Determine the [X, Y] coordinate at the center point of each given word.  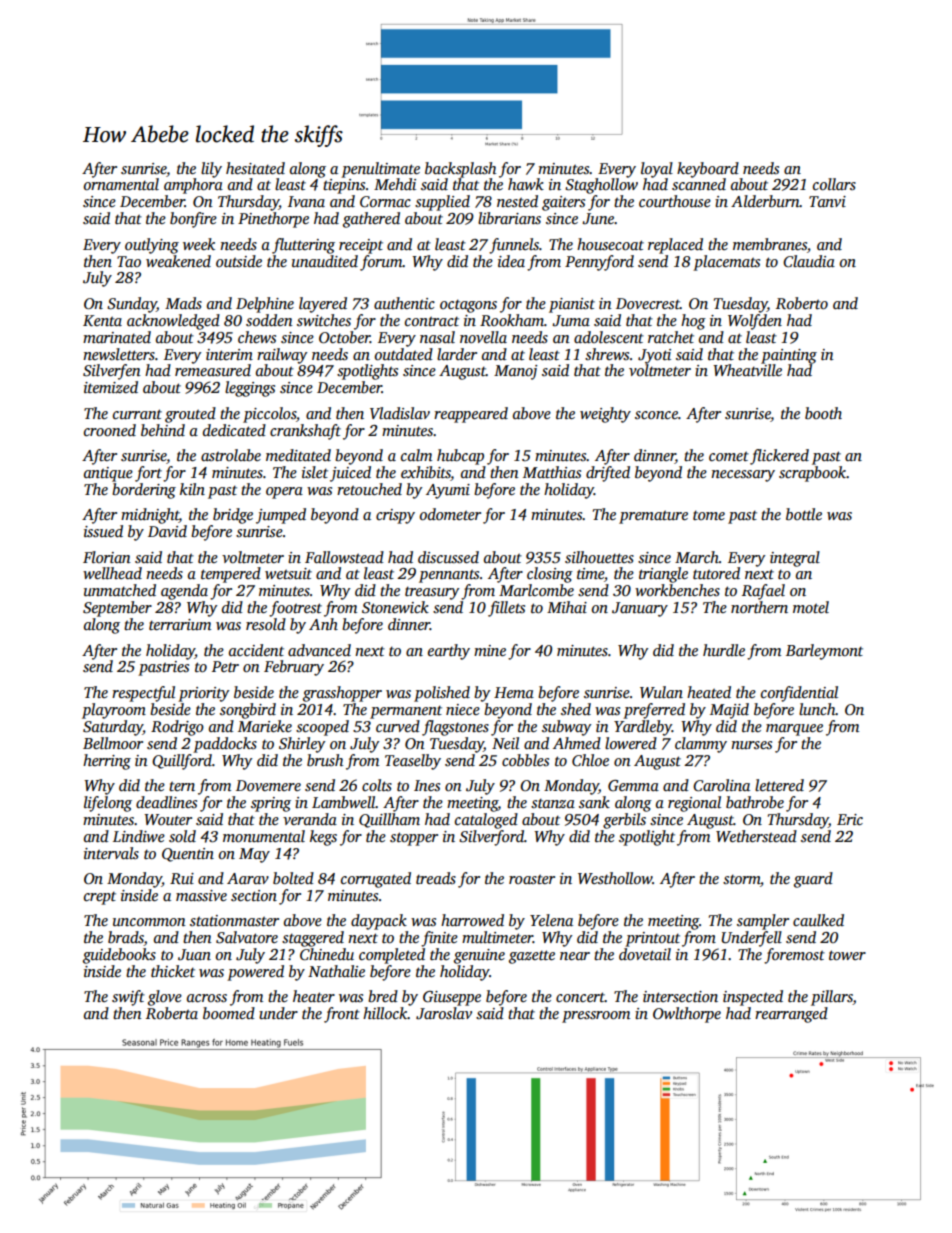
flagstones [455, 728]
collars [834, 184]
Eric [850, 819]
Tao [129, 261]
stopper [414, 839]
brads [126, 938]
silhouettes [599, 557]
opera [284, 493]
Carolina [721, 785]
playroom [114, 711]
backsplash [460, 170]
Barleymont [824, 652]
